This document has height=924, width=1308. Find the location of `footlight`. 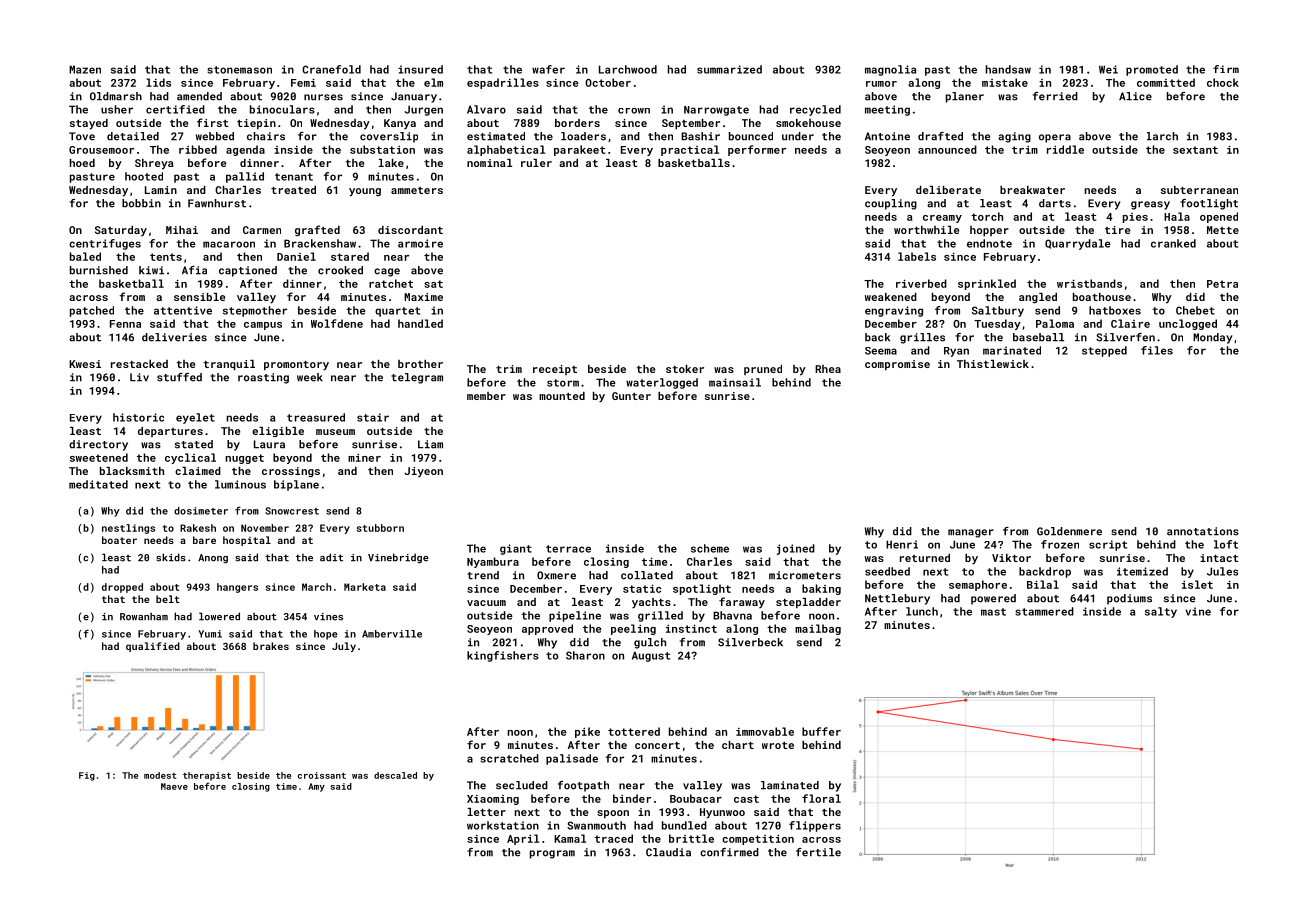

footlight is located at coordinates (1209, 204).
